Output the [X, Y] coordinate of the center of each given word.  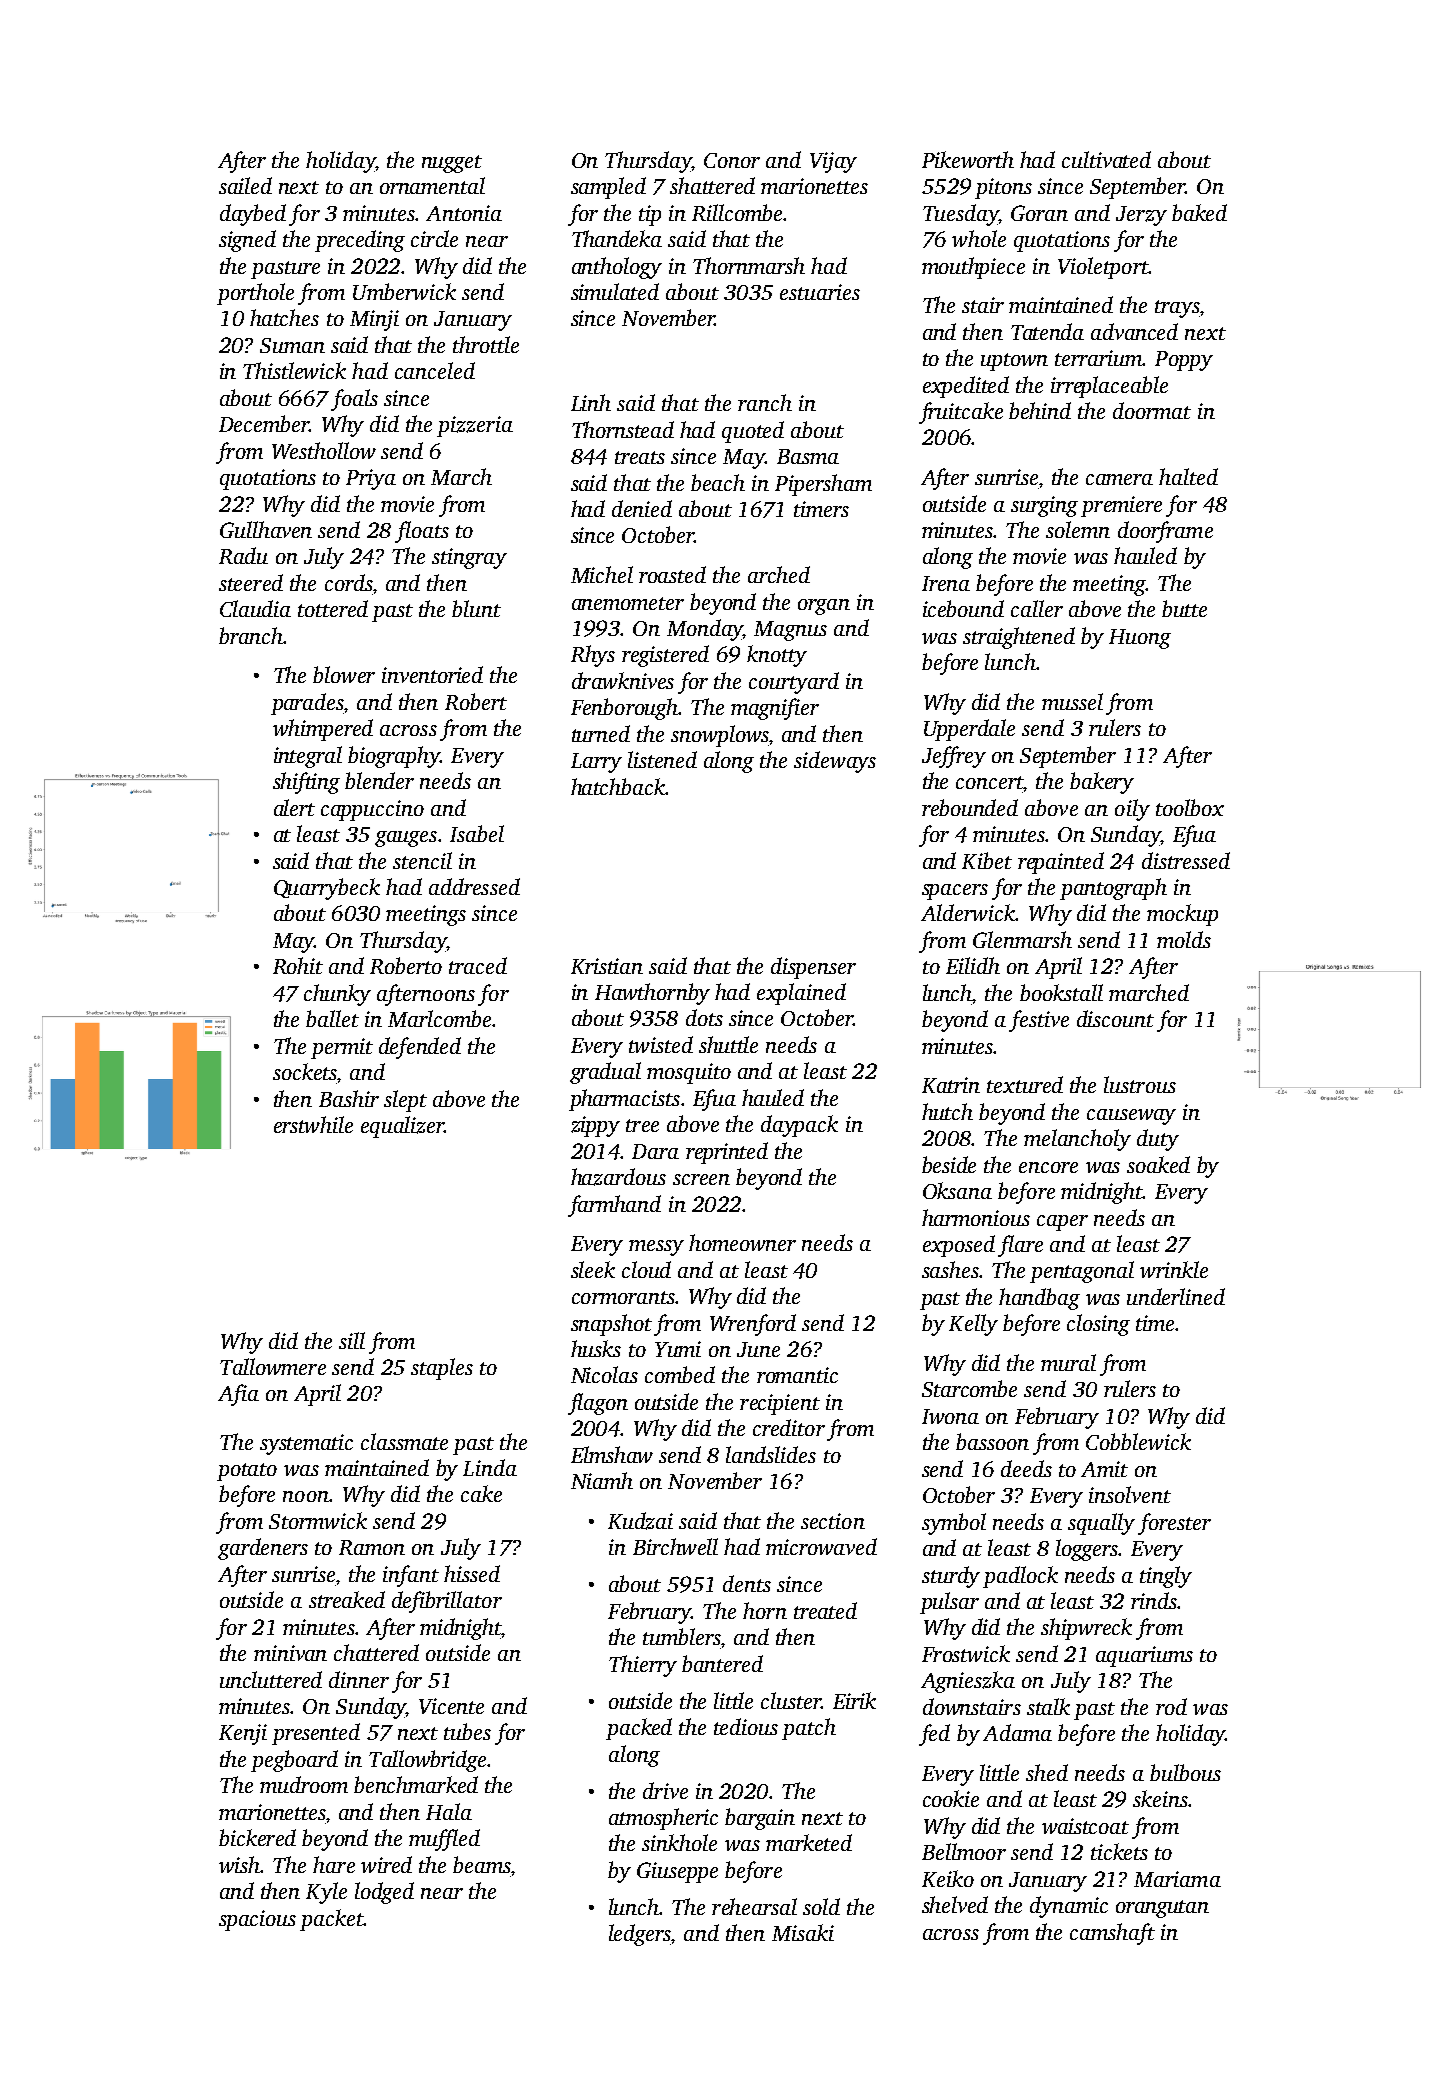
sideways [835, 762]
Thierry [643, 1666]
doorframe [1165, 532]
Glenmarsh [1022, 939]
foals [354, 400]
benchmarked [416, 1784]
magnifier [775, 709]
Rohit [298, 965]
